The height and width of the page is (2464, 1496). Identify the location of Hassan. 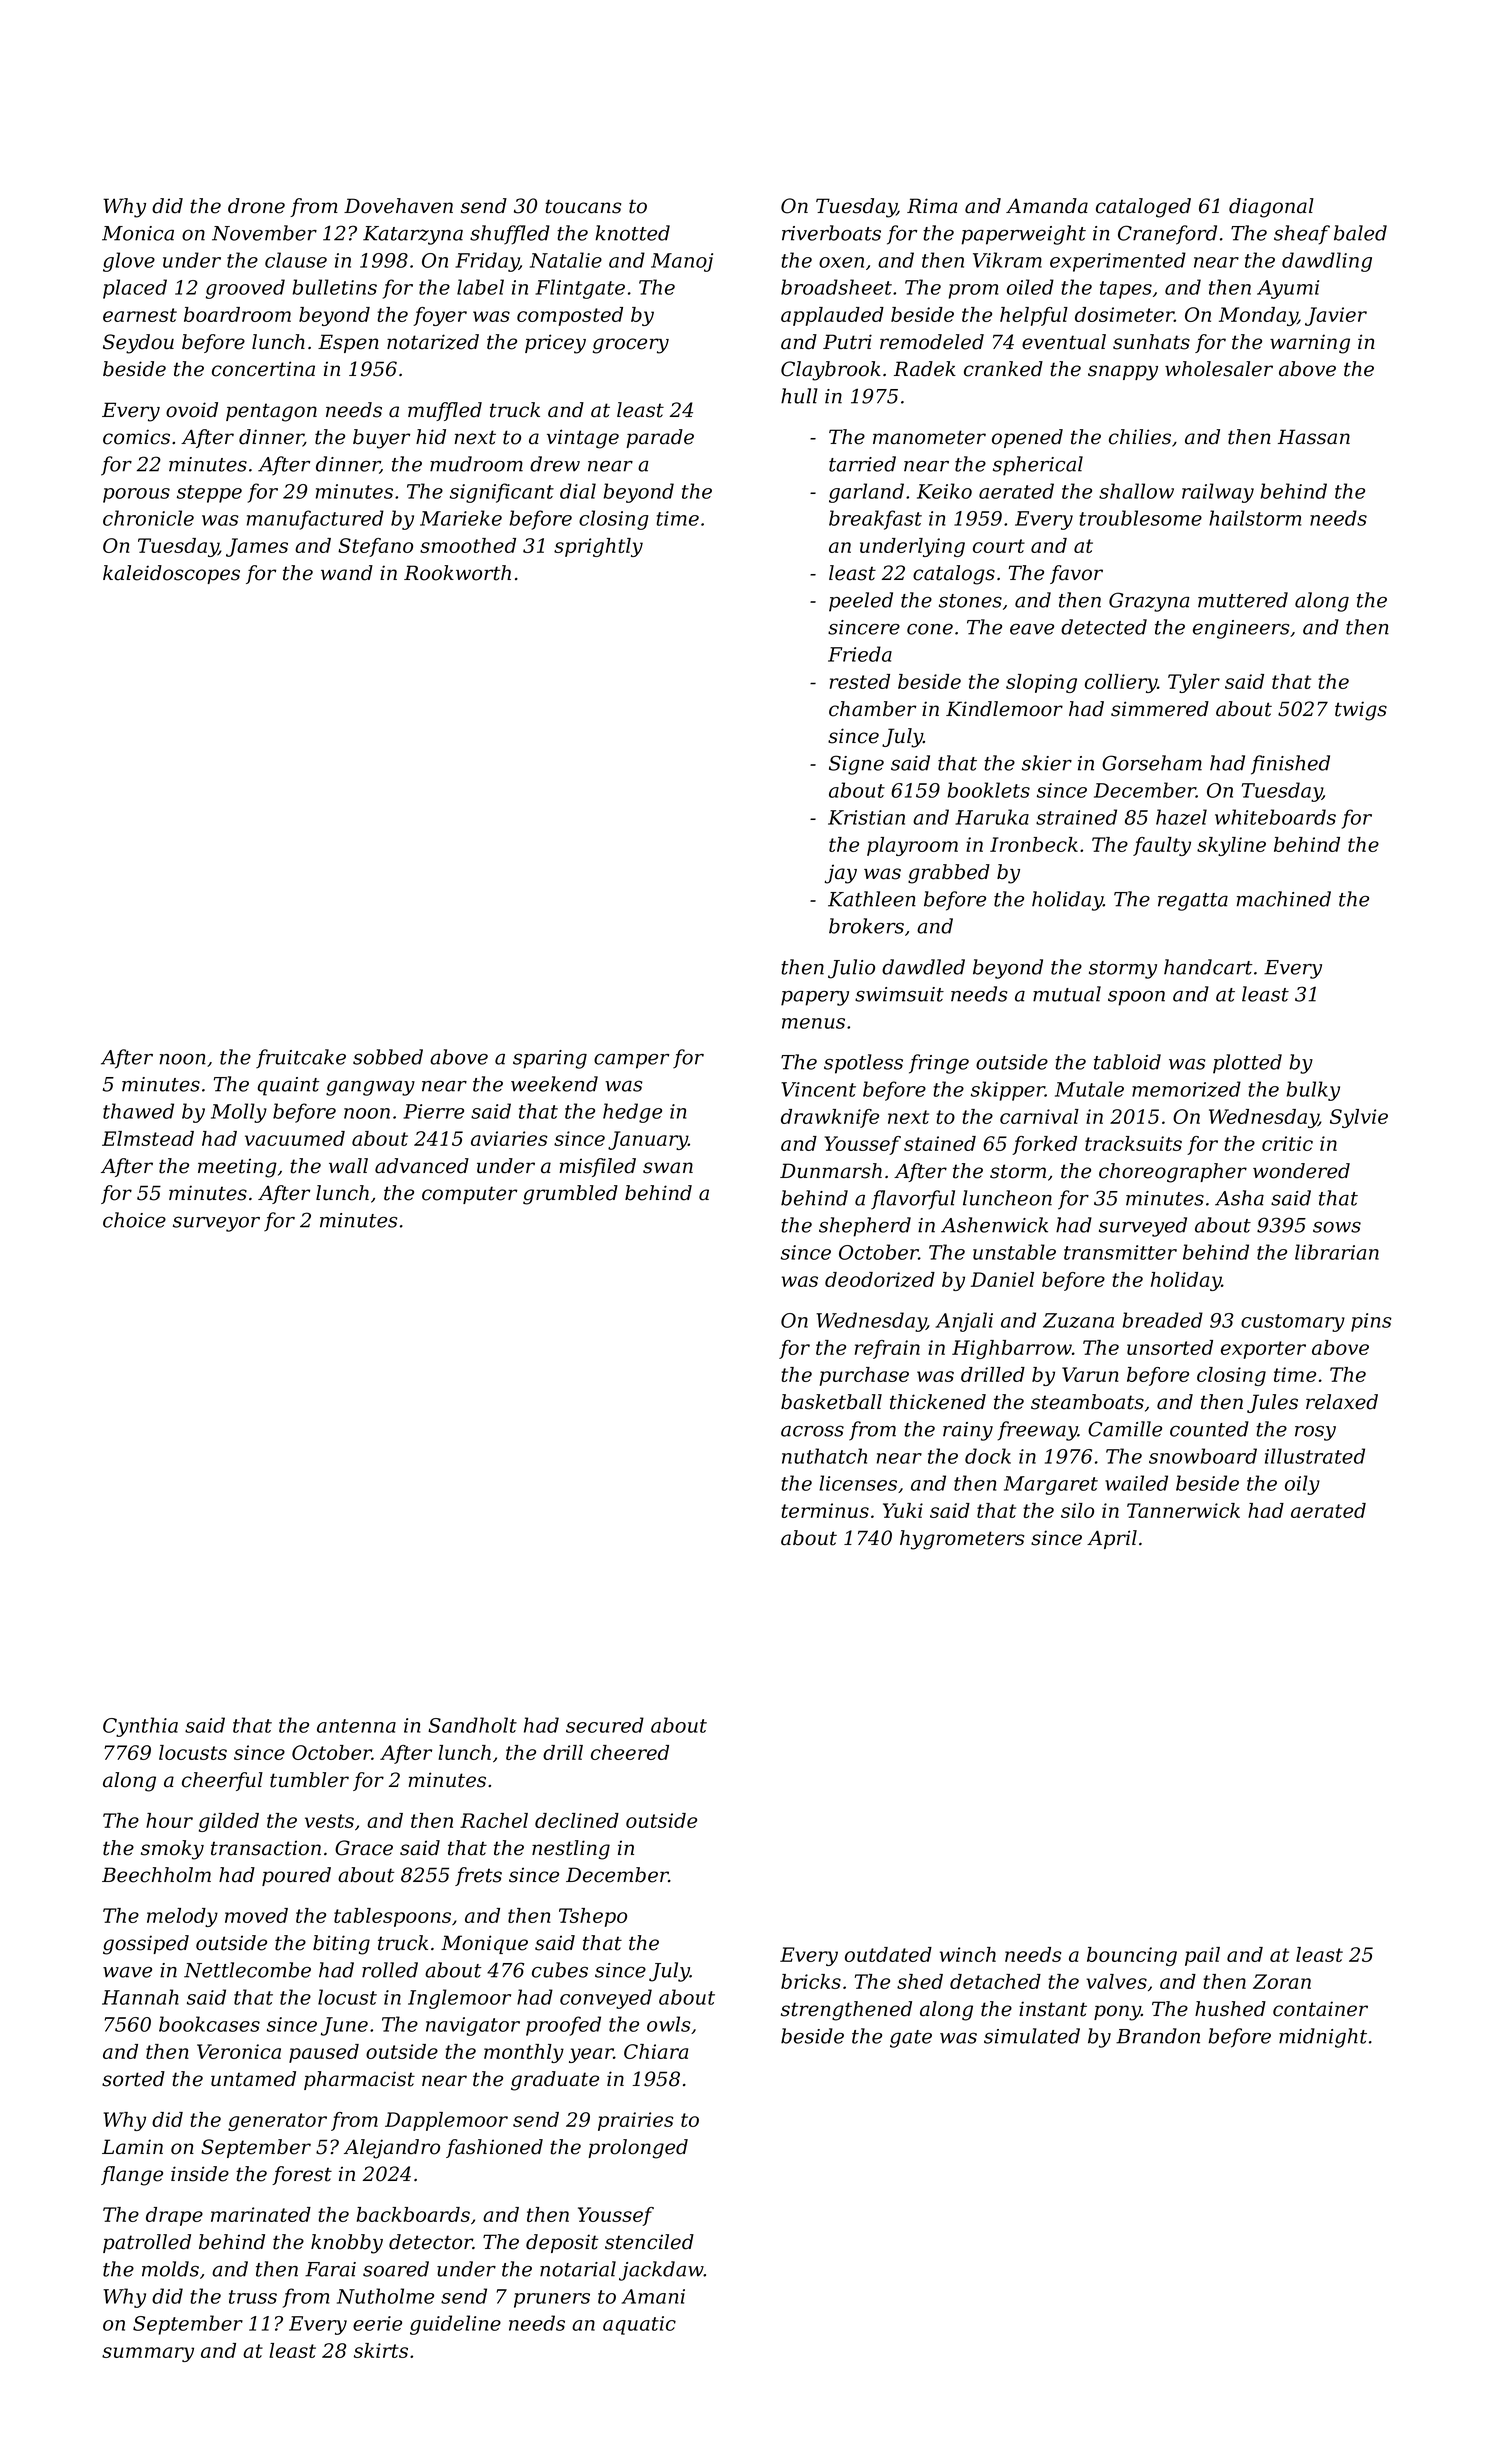
(1314, 437).
